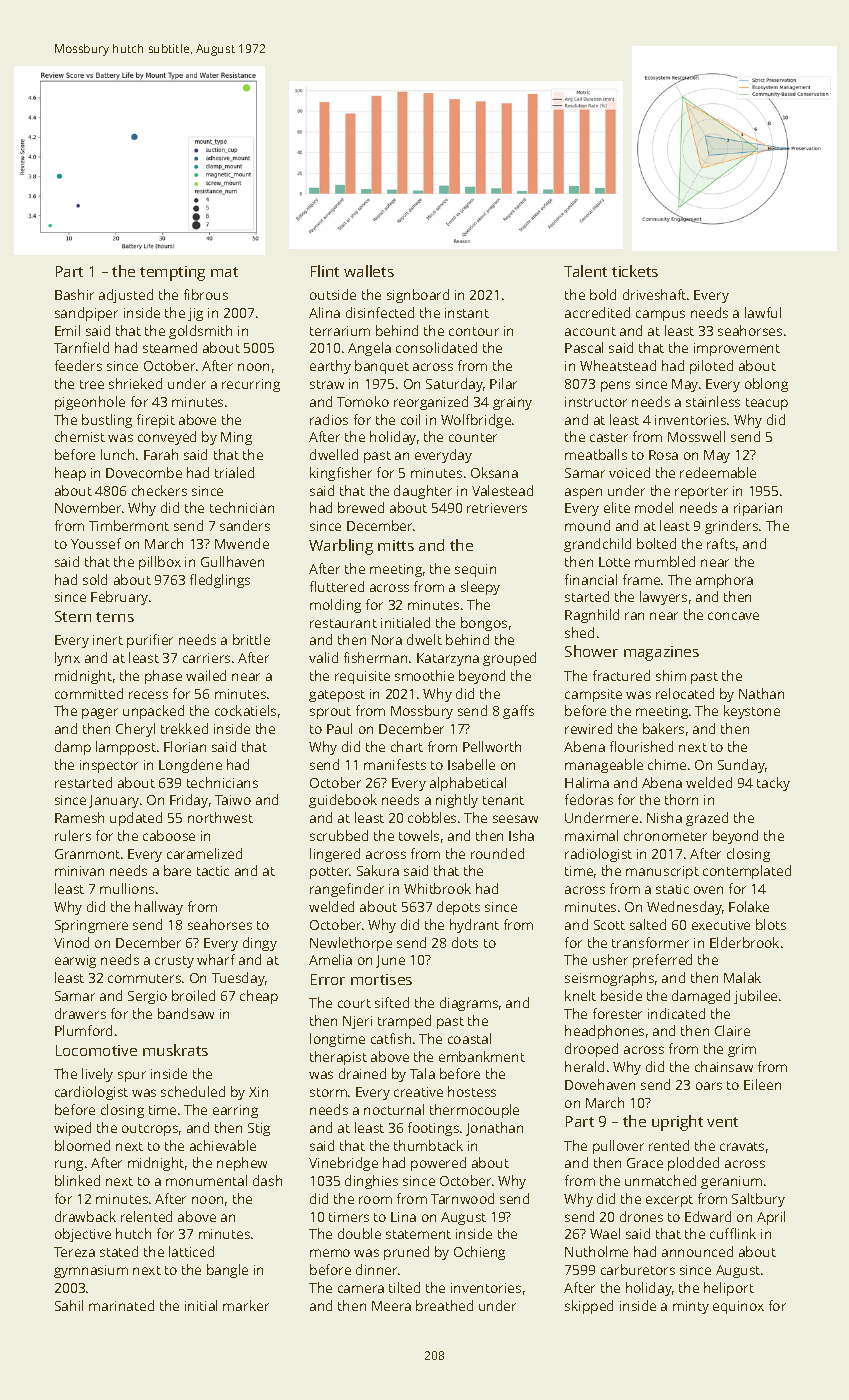 The image size is (849, 1400). Describe the element at coordinates (73, 835) in the document. I see `rulers` at that location.
